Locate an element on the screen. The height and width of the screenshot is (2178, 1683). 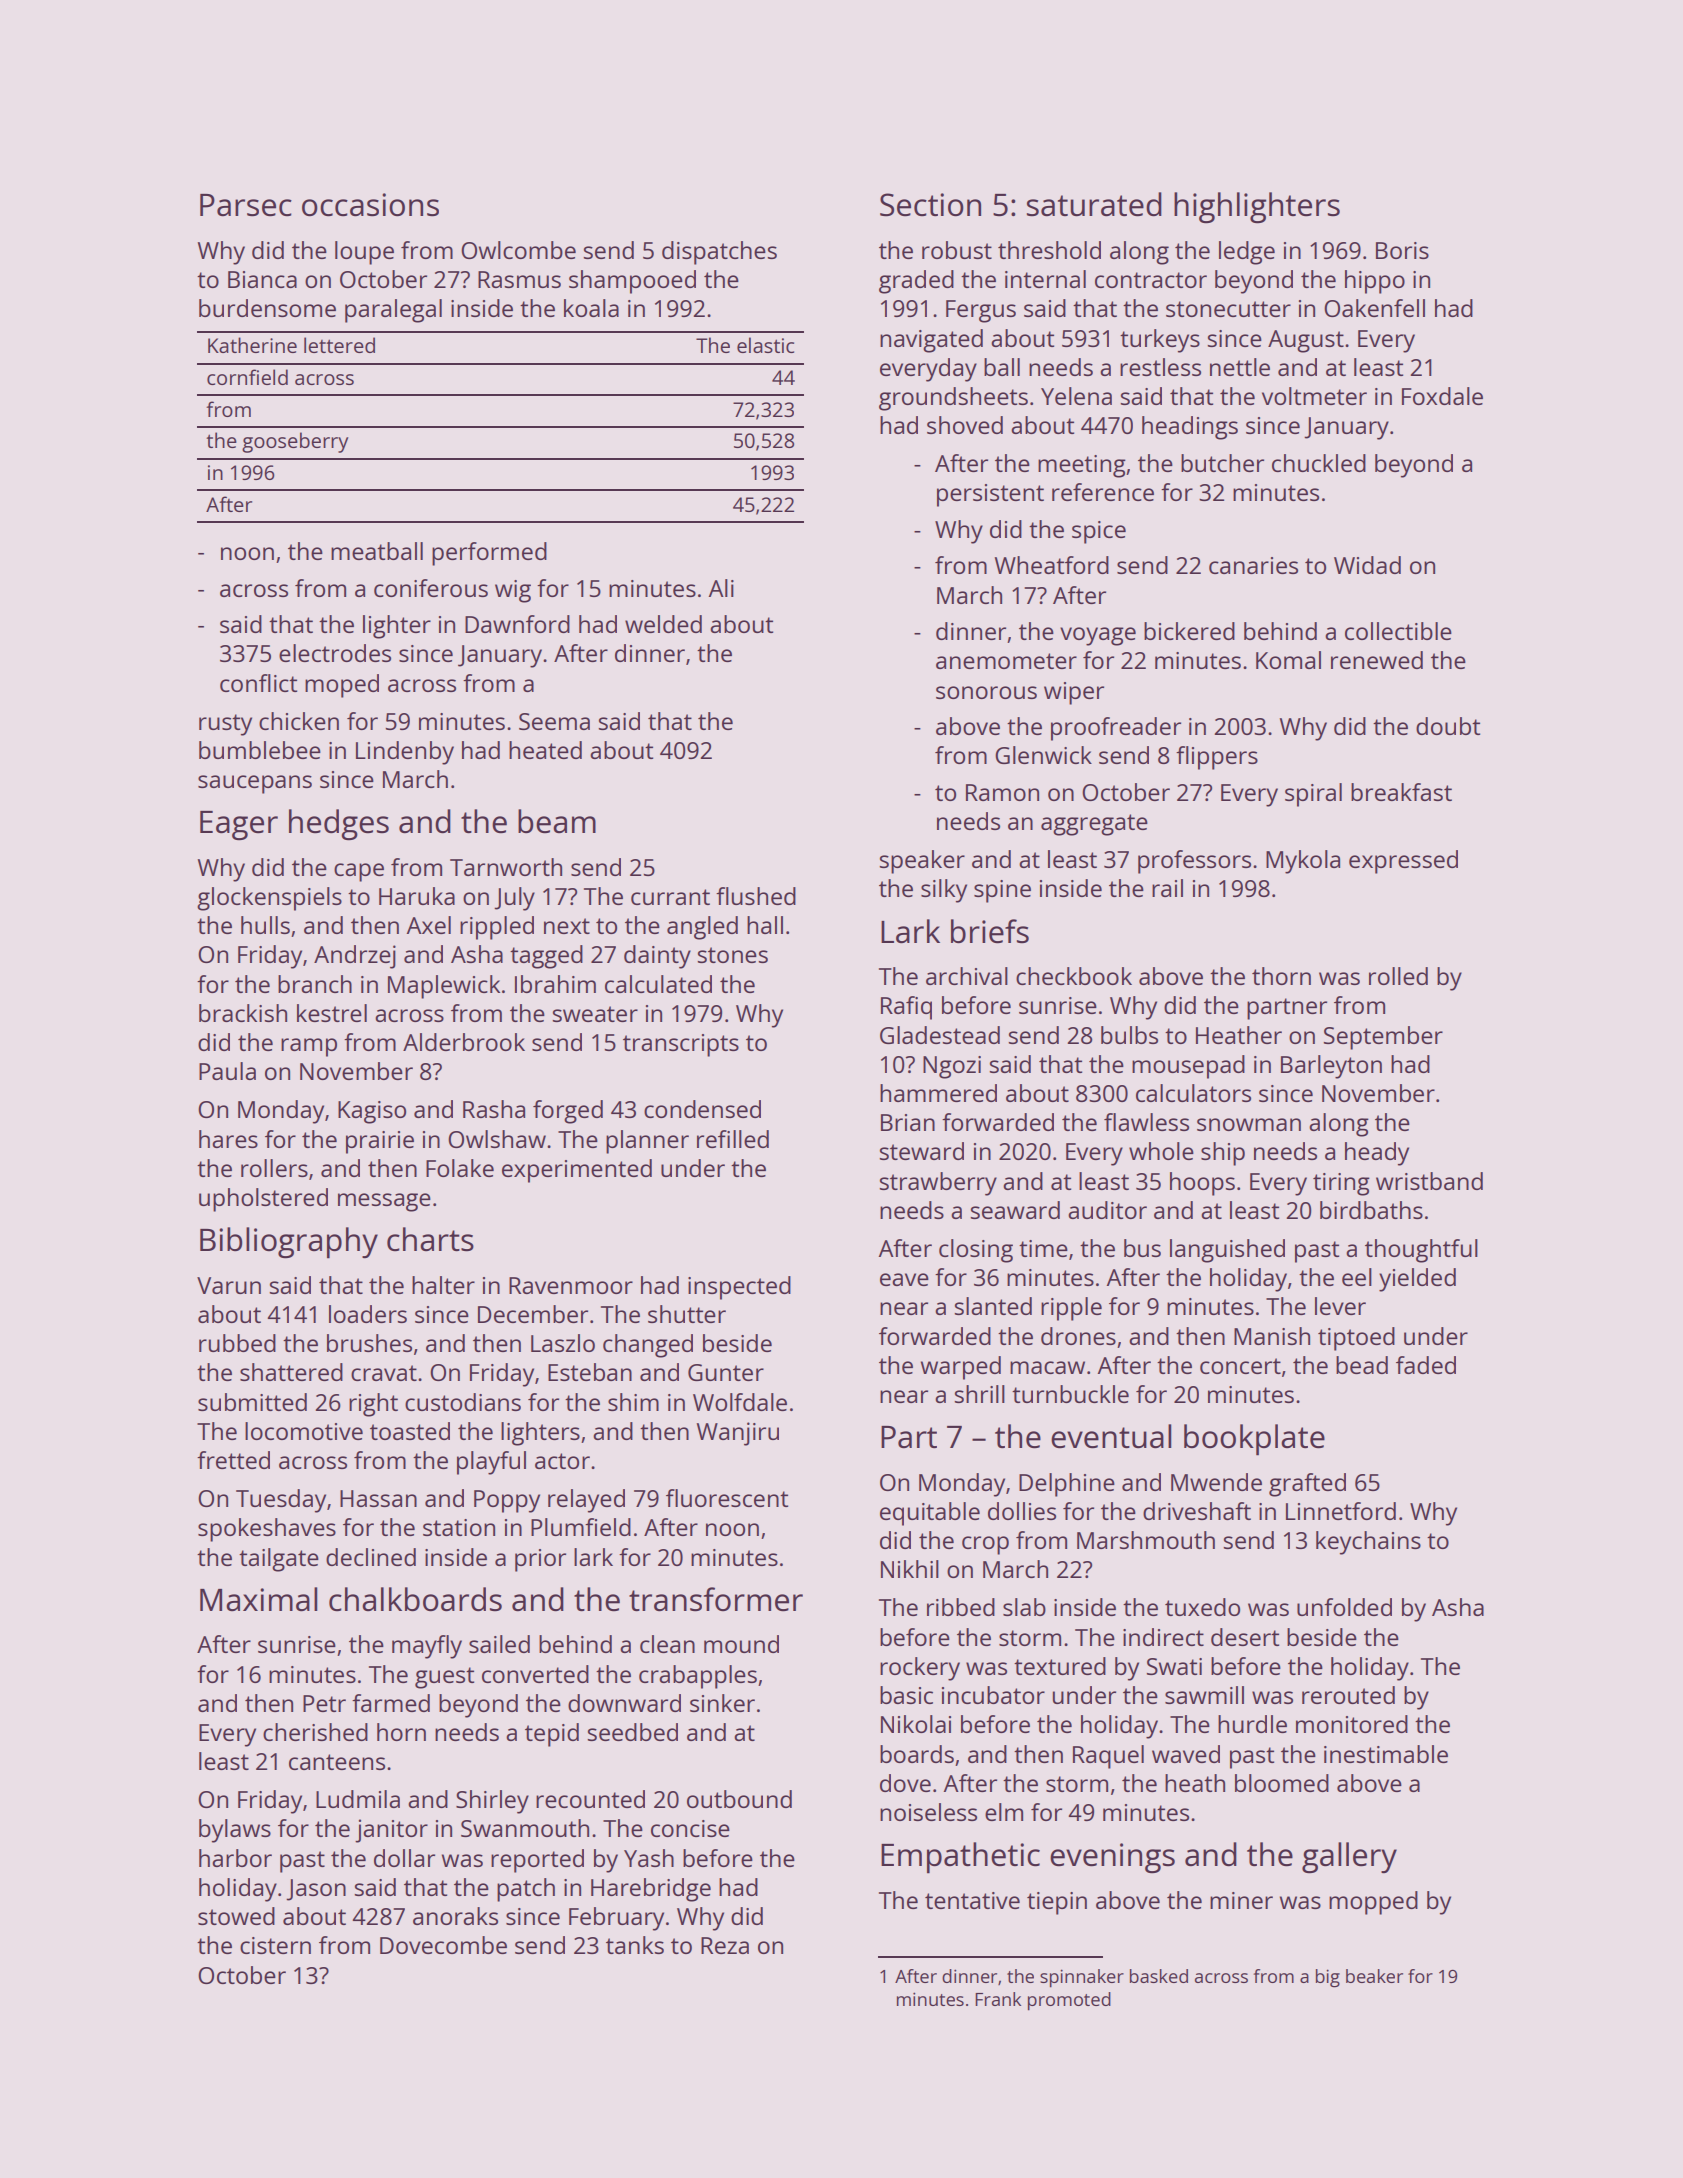
Jason is located at coordinates (316, 1890).
